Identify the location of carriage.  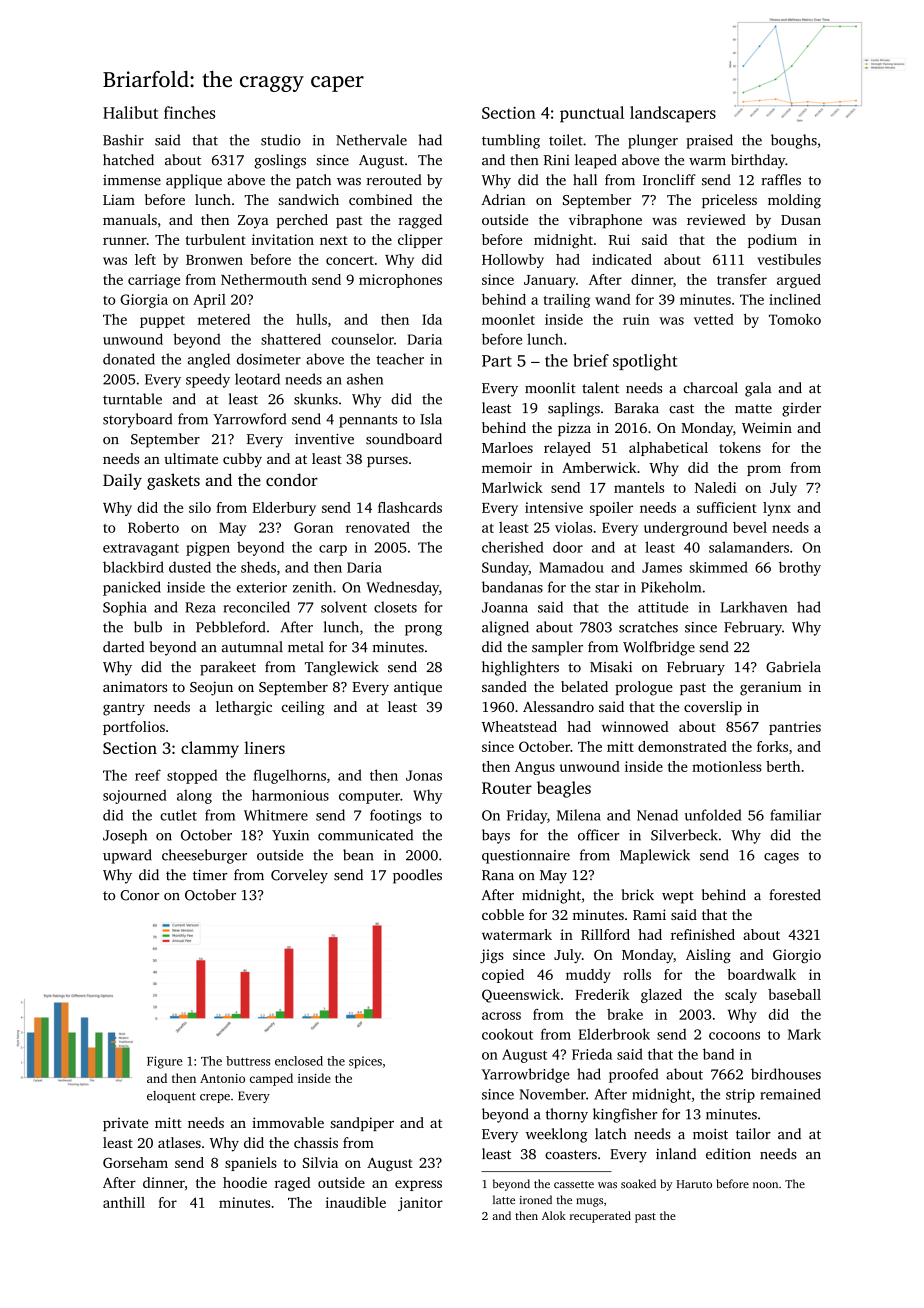
(154, 281).
